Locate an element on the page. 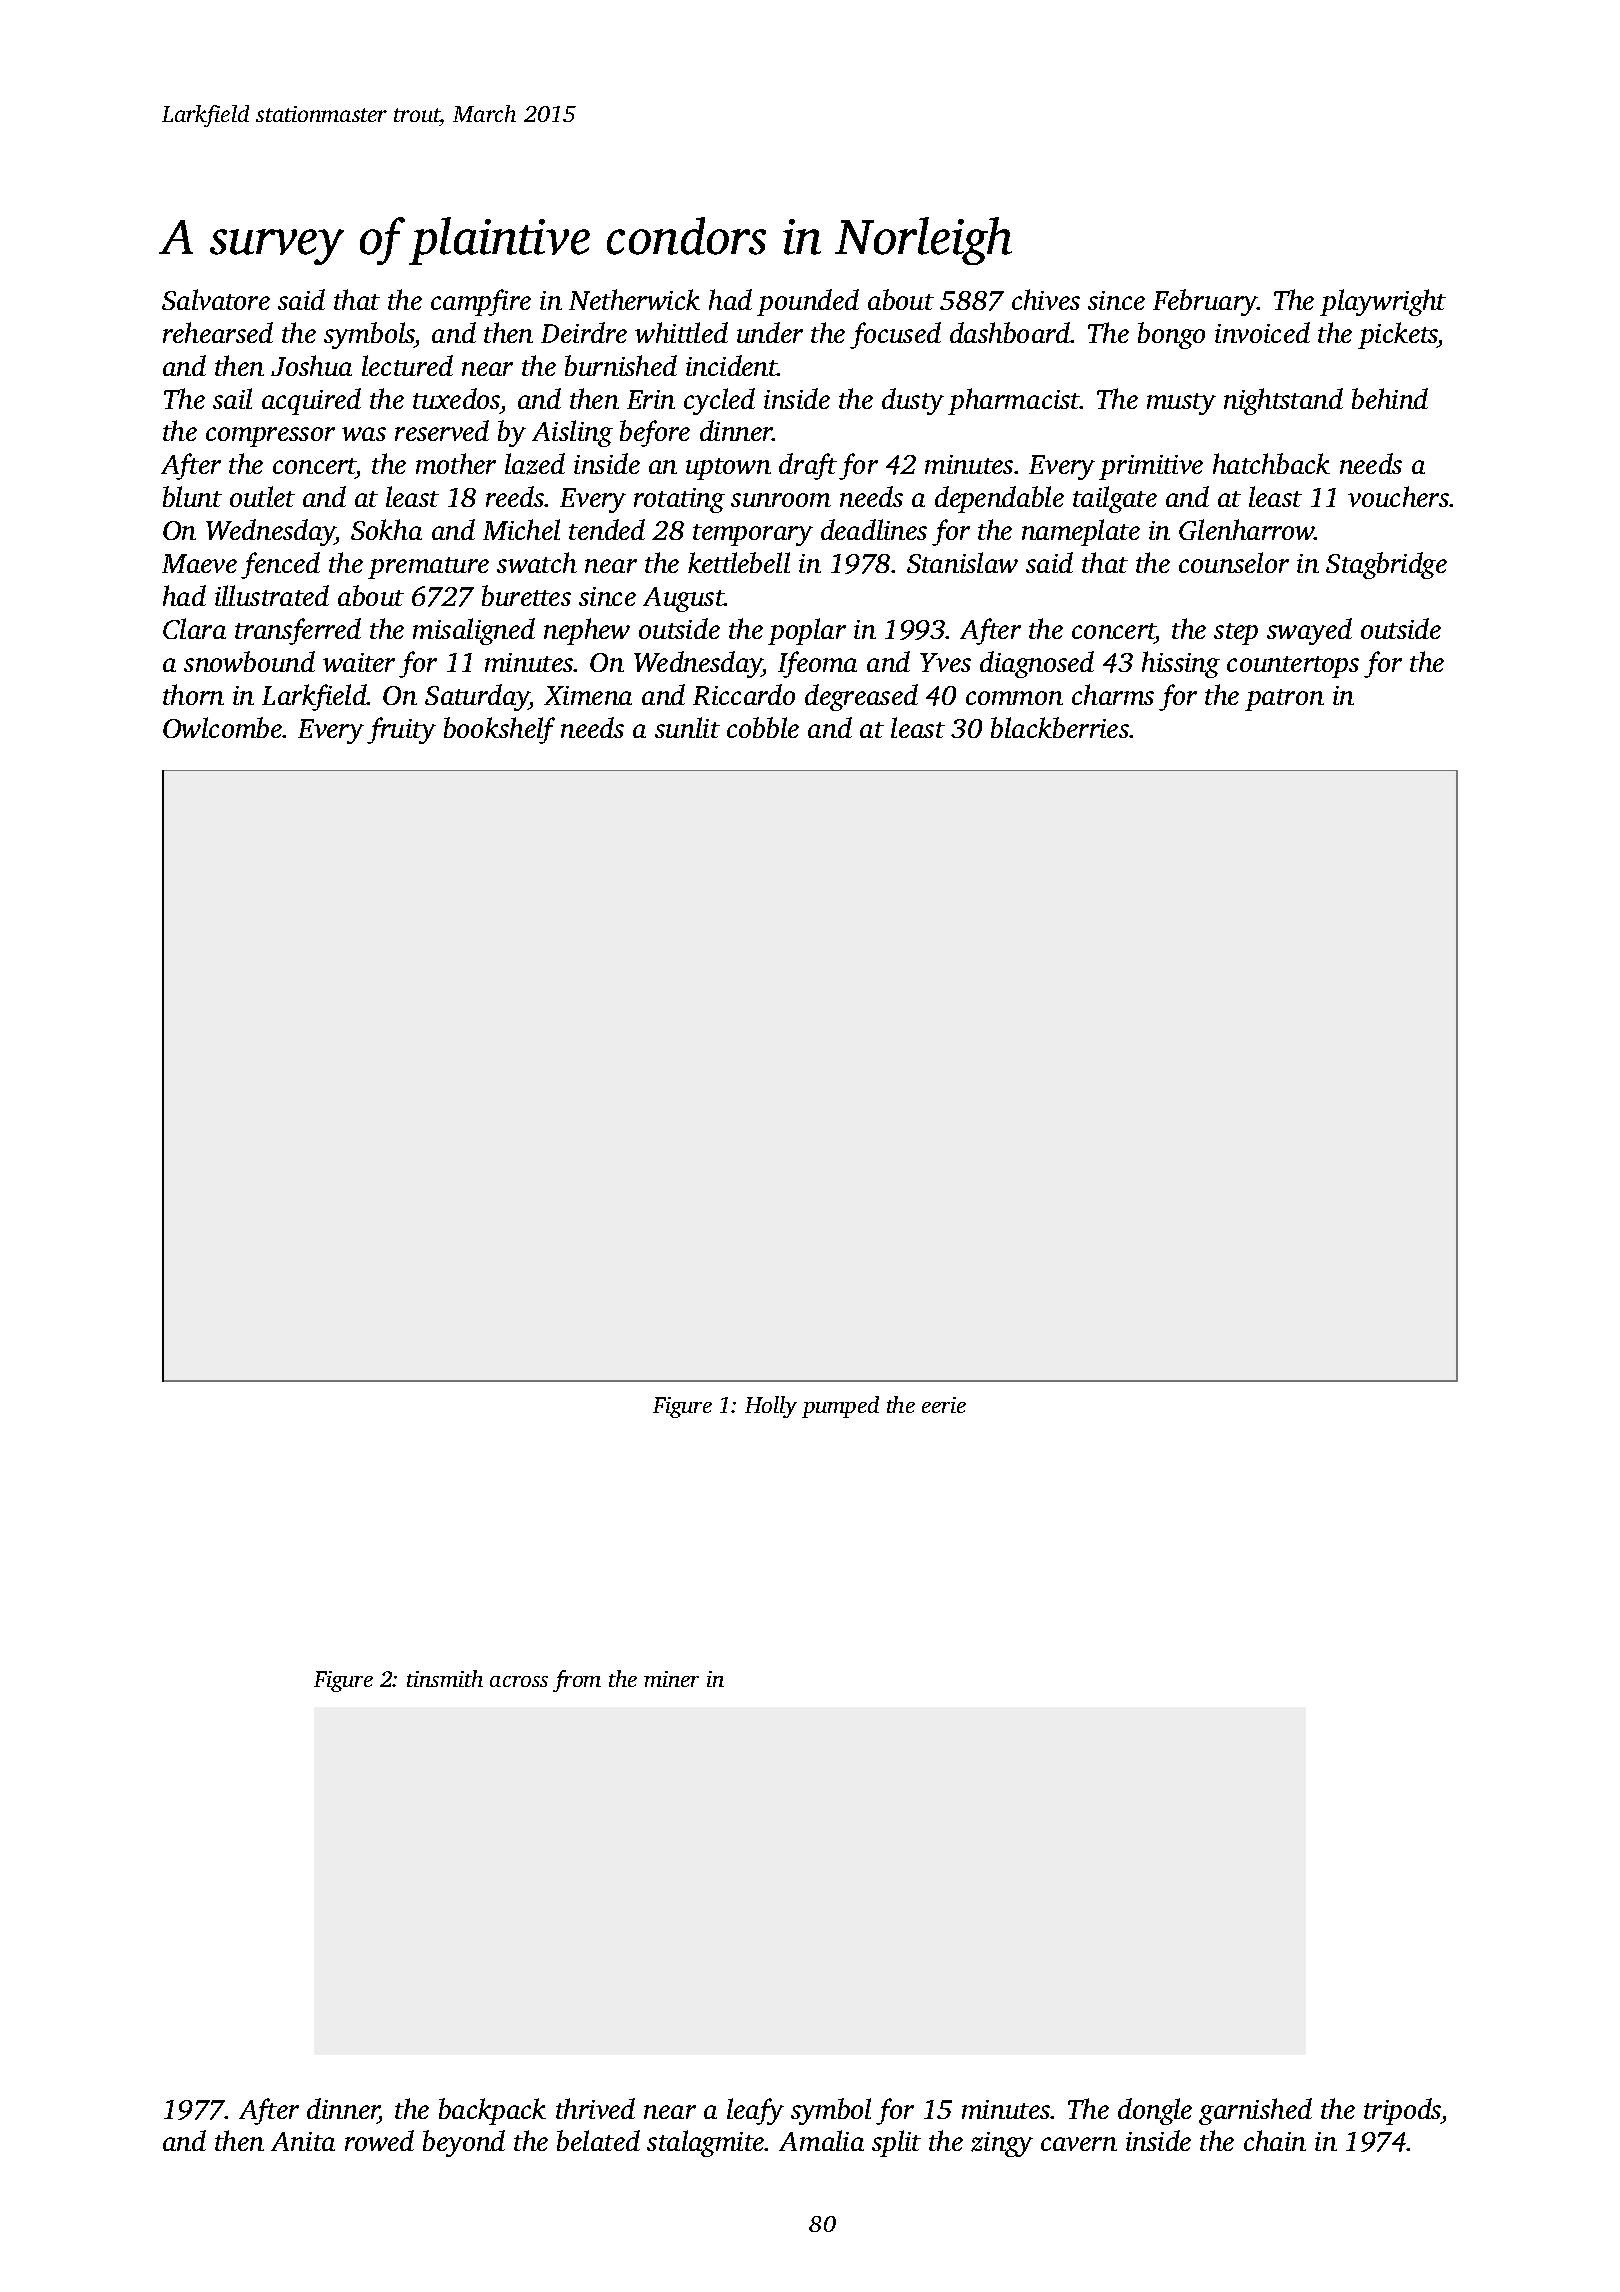 Image resolution: width=1620 pixels, height=2292 pixels. Salvatore is located at coordinates (216, 299).
